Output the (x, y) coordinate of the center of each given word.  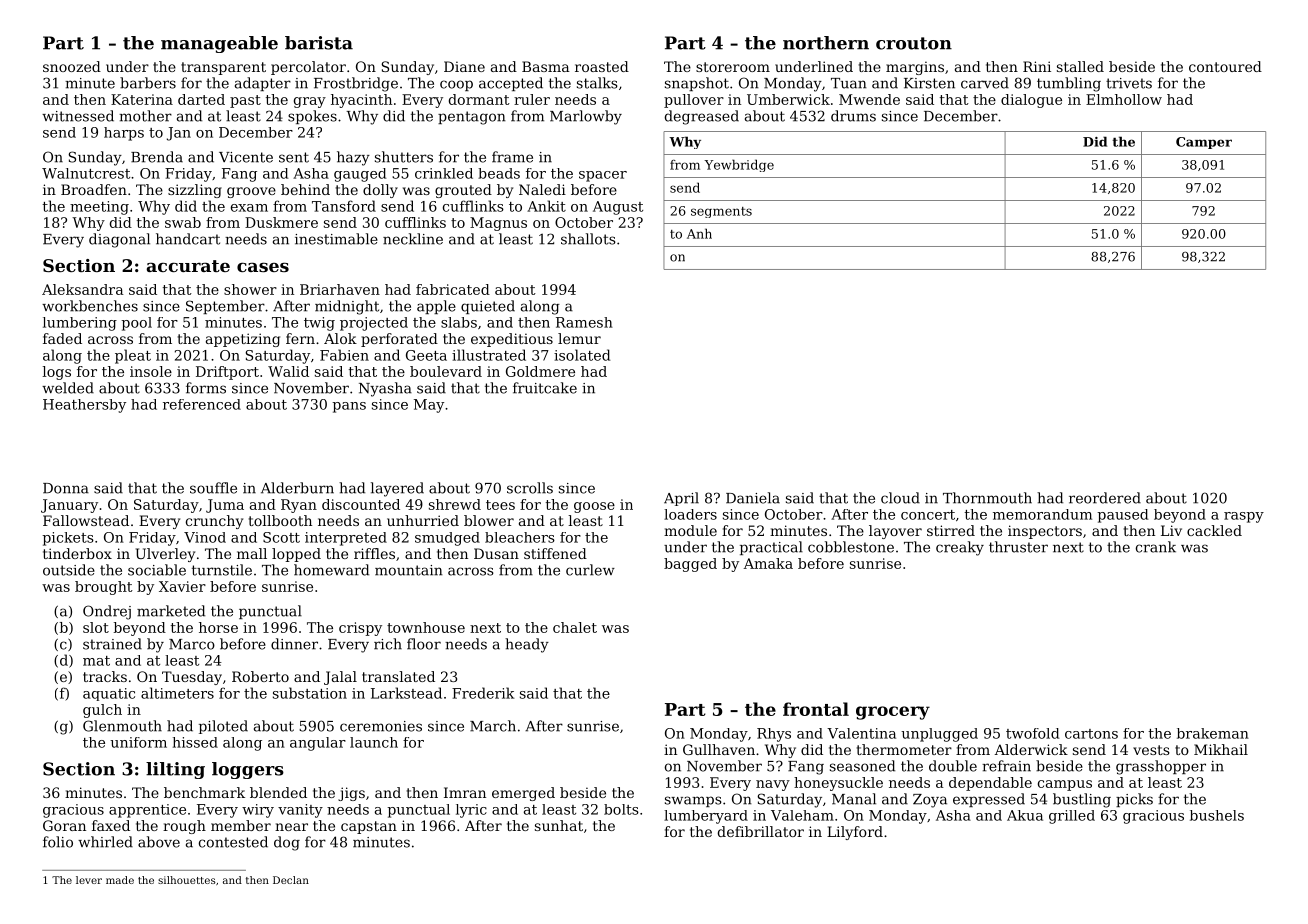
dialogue (1031, 101)
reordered (1105, 498)
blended (278, 792)
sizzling (195, 191)
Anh (699, 233)
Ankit (546, 206)
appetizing (243, 340)
